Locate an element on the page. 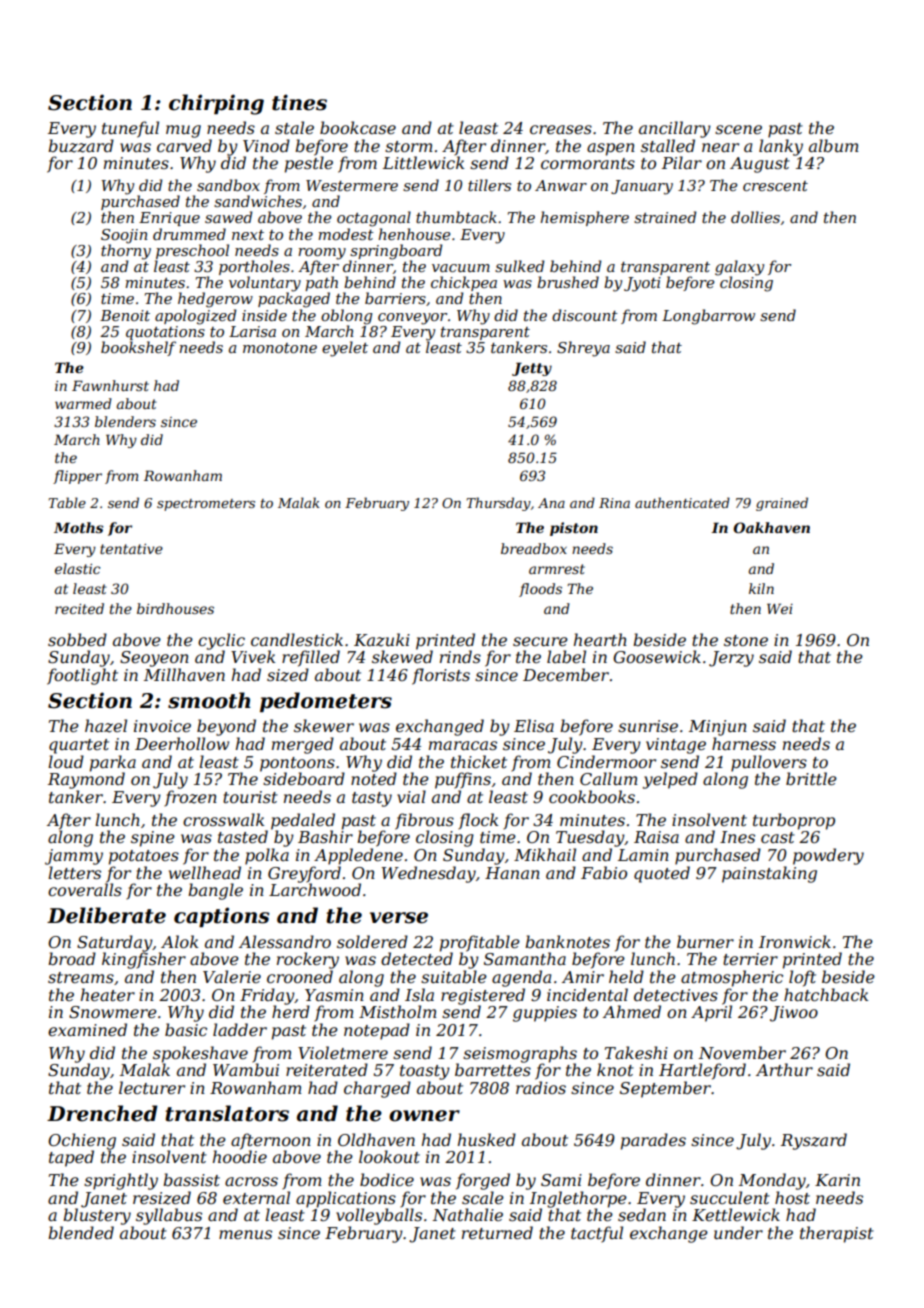 The height and width of the document is (1308, 924). coveralls is located at coordinates (85, 889).
